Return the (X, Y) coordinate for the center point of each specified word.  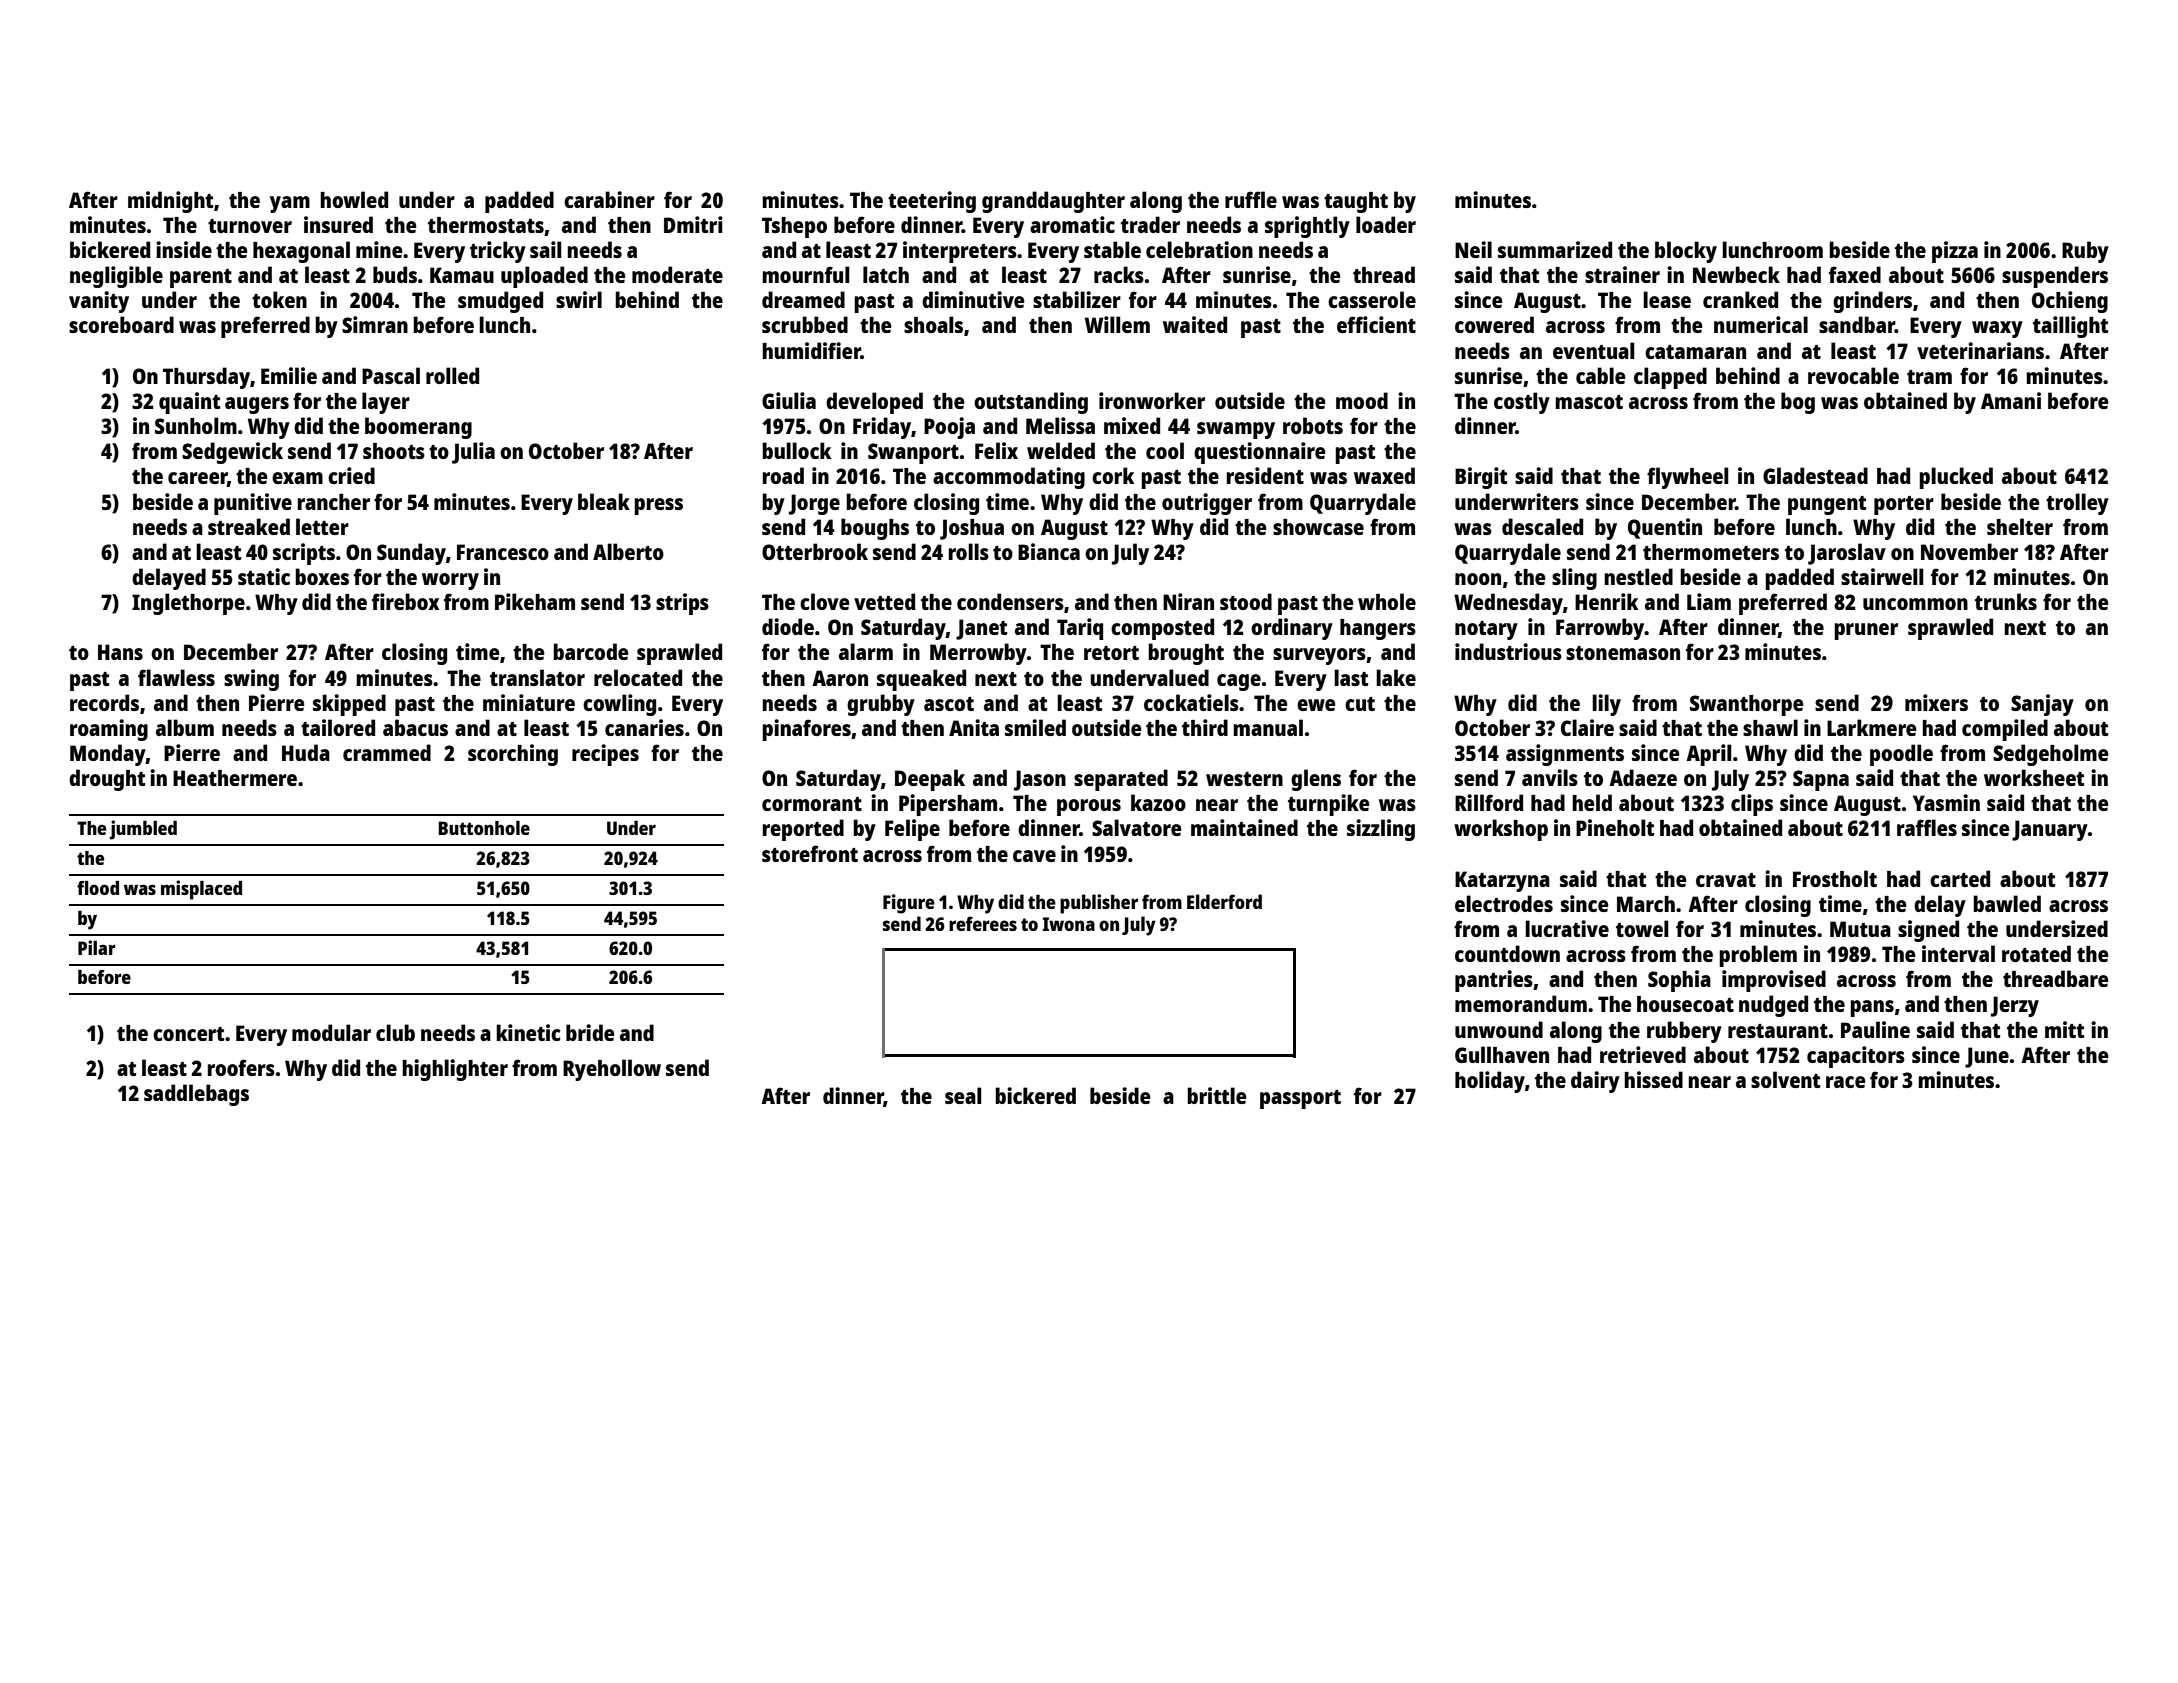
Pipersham (948, 805)
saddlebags (196, 1095)
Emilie (289, 375)
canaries (644, 727)
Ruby (2085, 252)
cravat (1726, 880)
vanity (99, 302)
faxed (1855, 274)
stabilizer (1077, 299)
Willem (1117, 324)
